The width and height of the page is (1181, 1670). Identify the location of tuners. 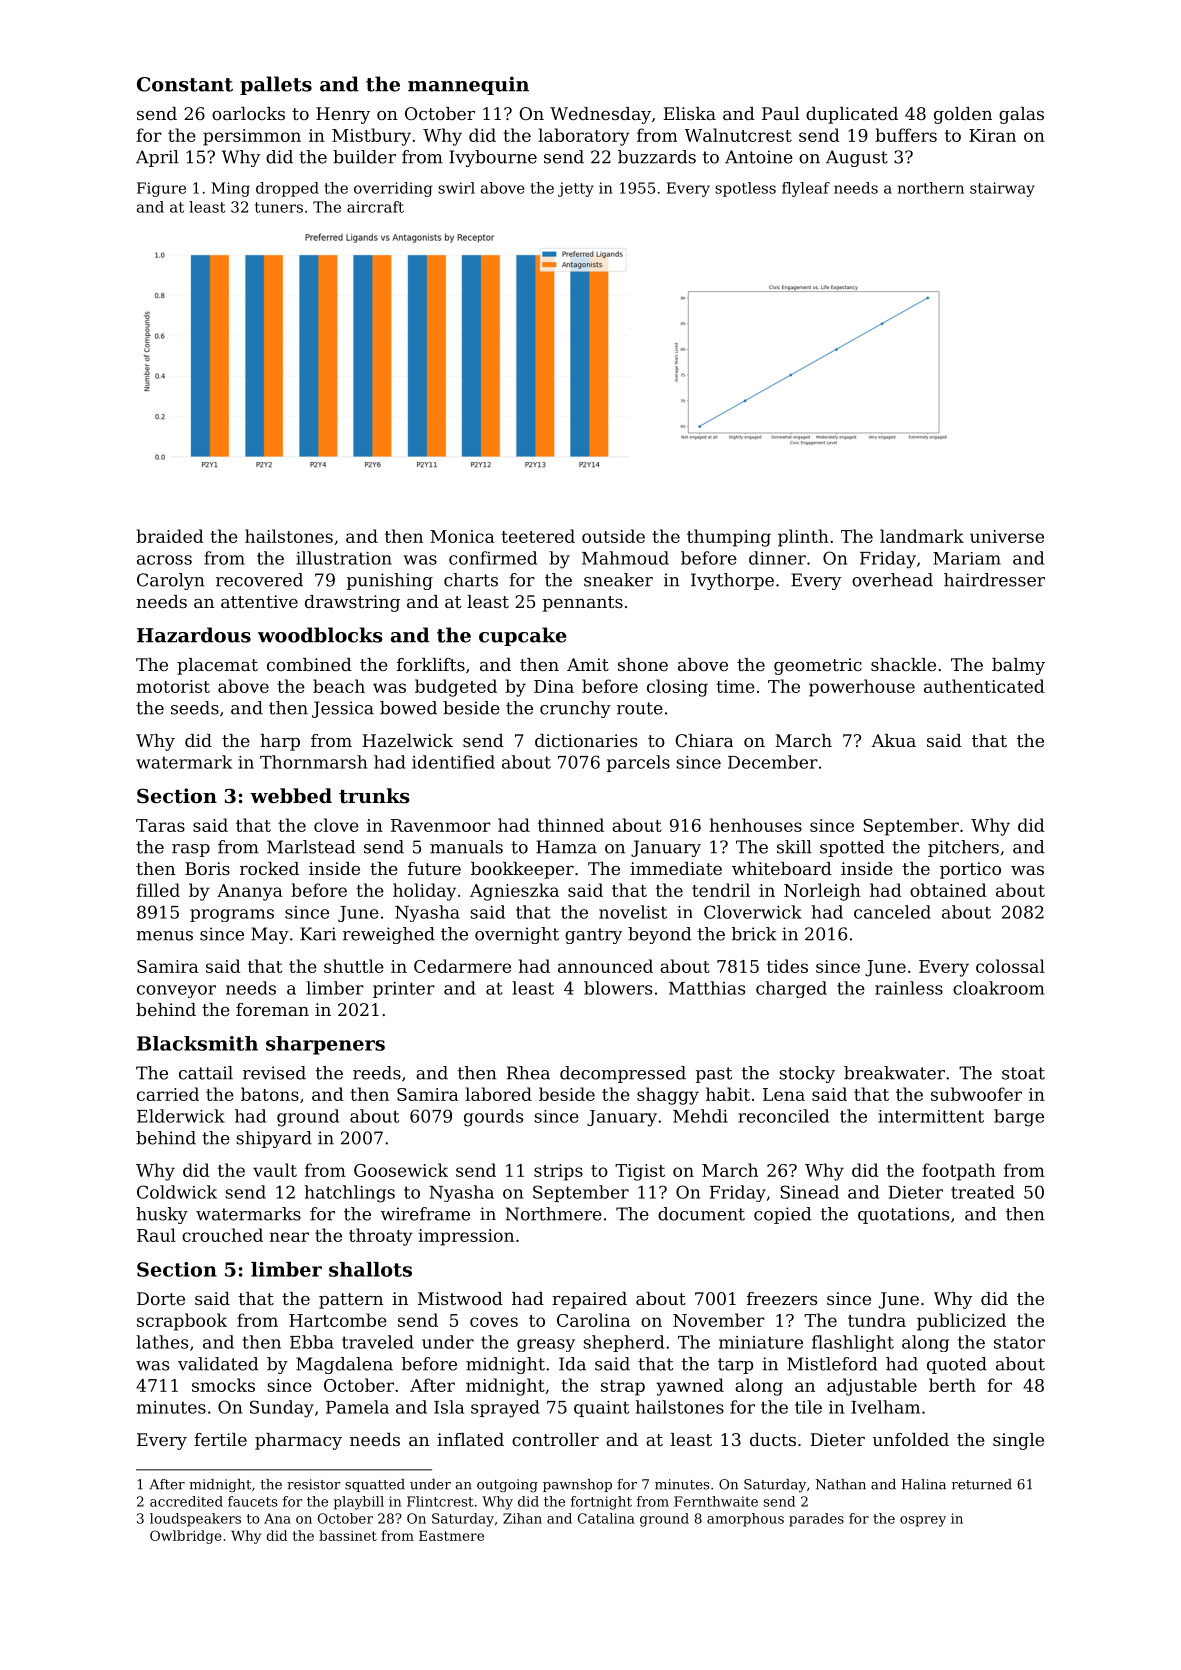
(279, 207).
